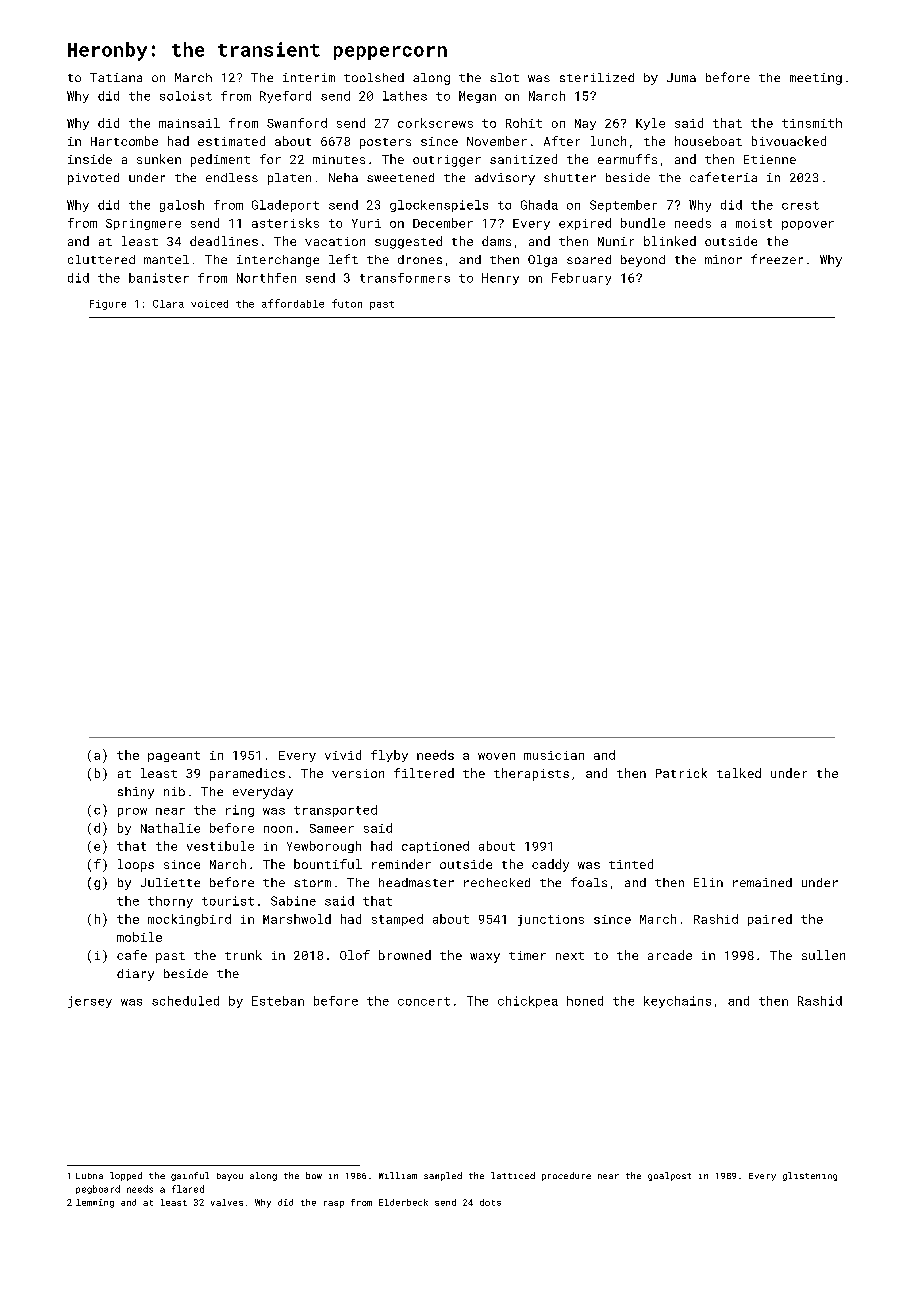 This screenshot has width=924, height=1308. Describe the element at coordinates (554, 755) in the screenshot. I see `musician` at that location.
